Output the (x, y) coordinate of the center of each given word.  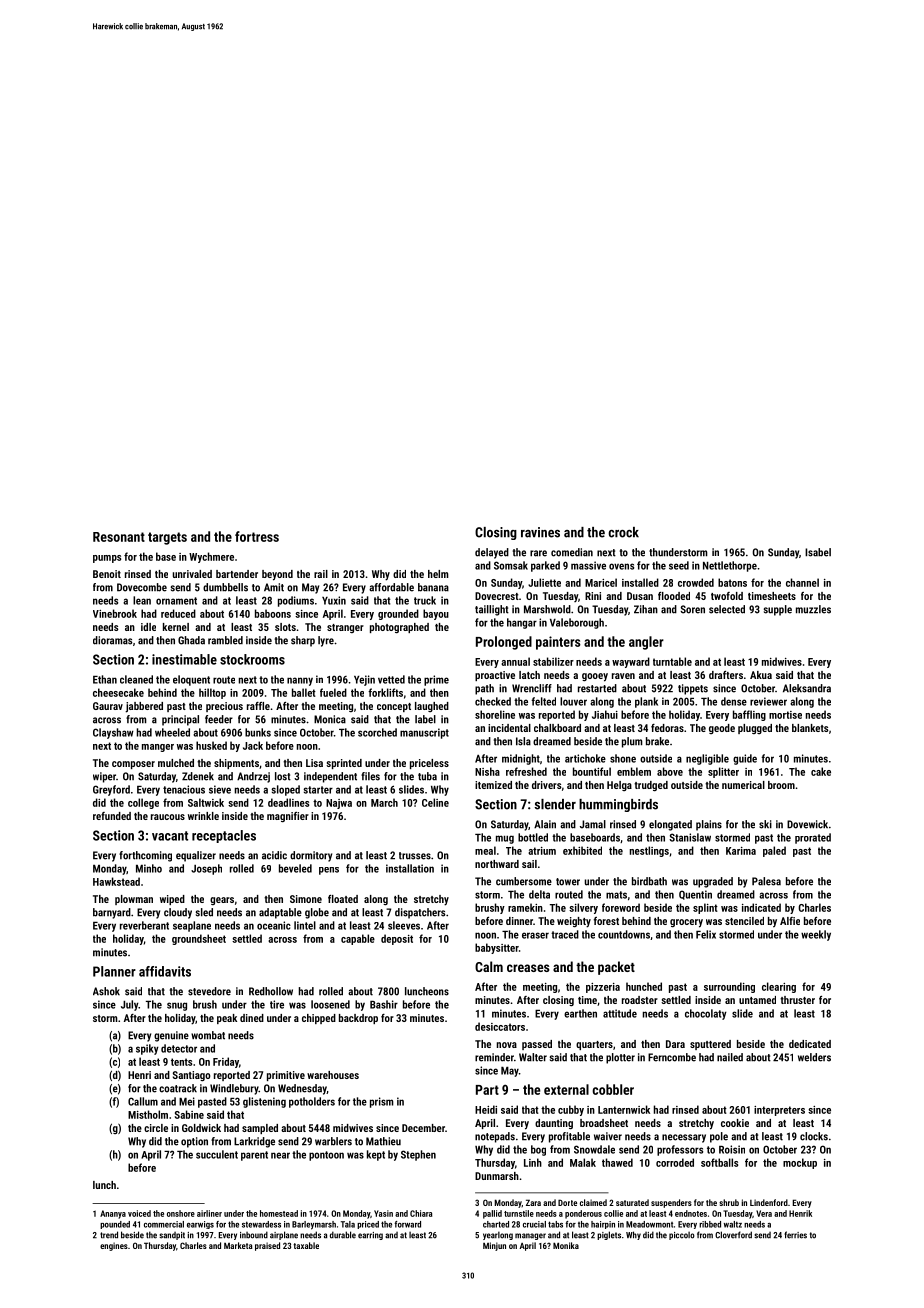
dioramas (113, 640)
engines (114, 1246)
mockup (800, 1163)
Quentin (695, 895)
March (384, 802)
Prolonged (504, 643)
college (143, 803)
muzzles (813, 609)
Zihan (646, 609)
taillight (492, 610)
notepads (495, 1137)
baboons (273, 613)
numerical (743, 785)
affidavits (165, 971)
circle (156, 1128)
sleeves (404, 925)
